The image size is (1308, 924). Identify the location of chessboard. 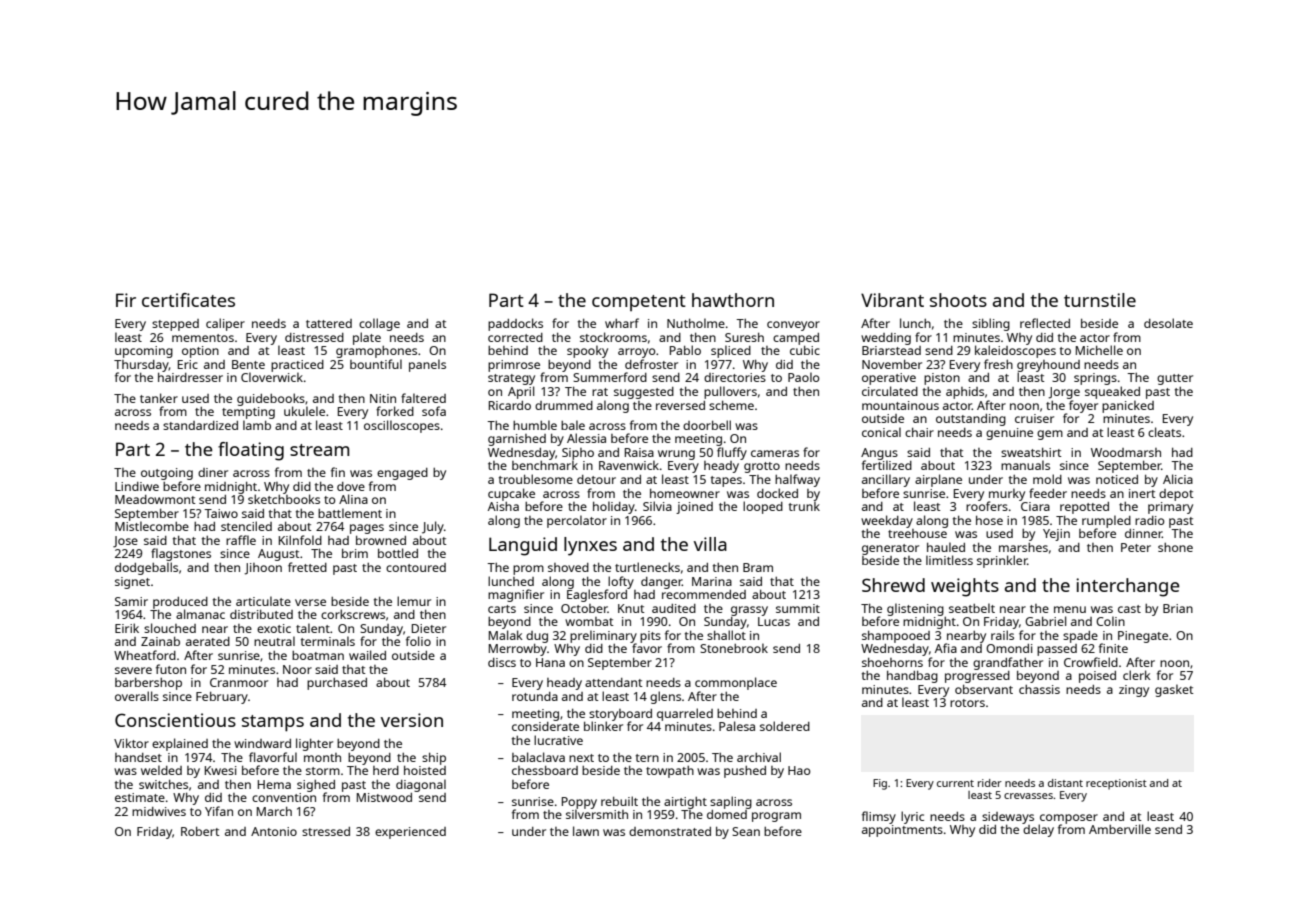
(545, 770).
